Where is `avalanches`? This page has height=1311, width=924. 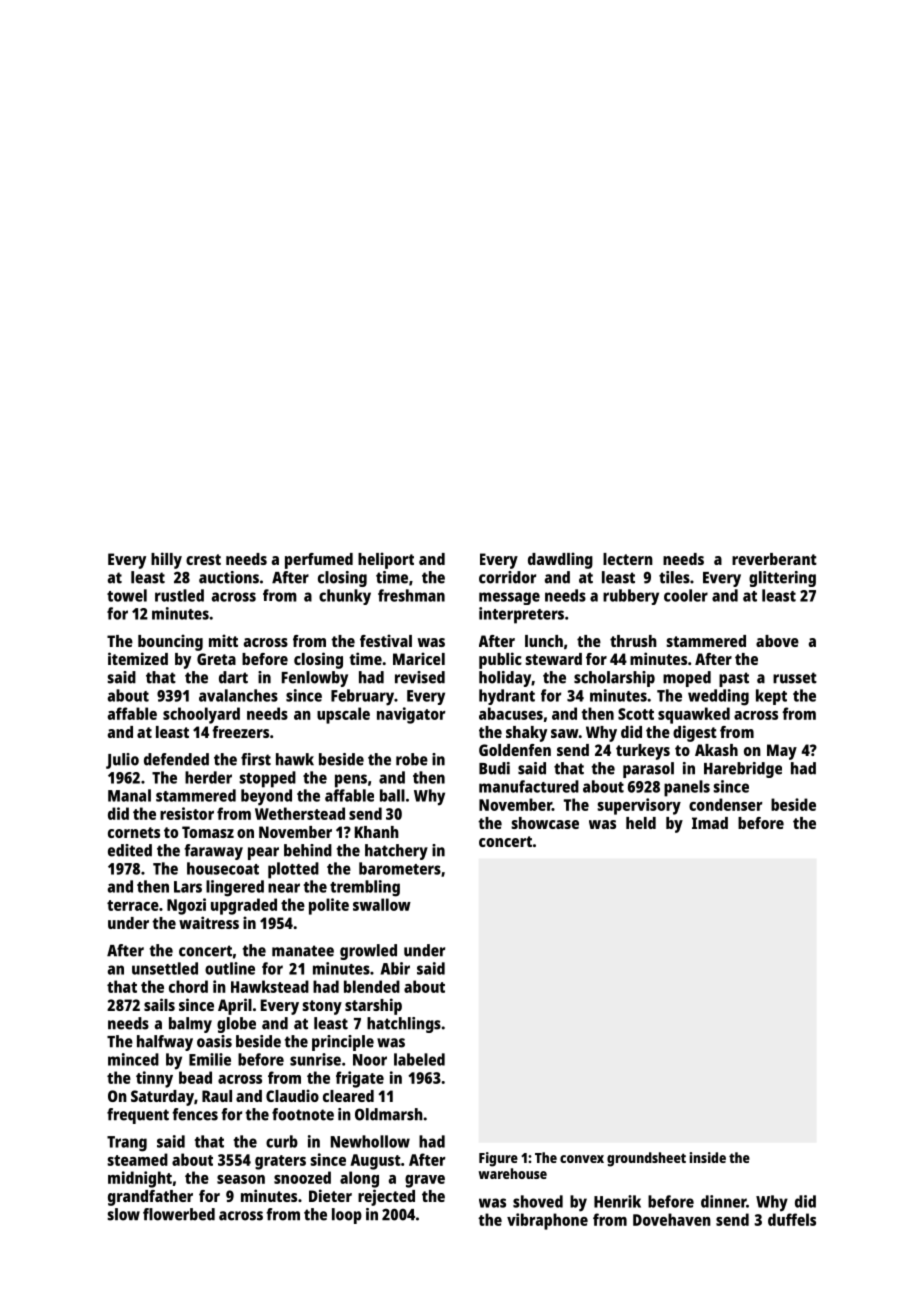
avalanches is located at coordinates (238, 695).
